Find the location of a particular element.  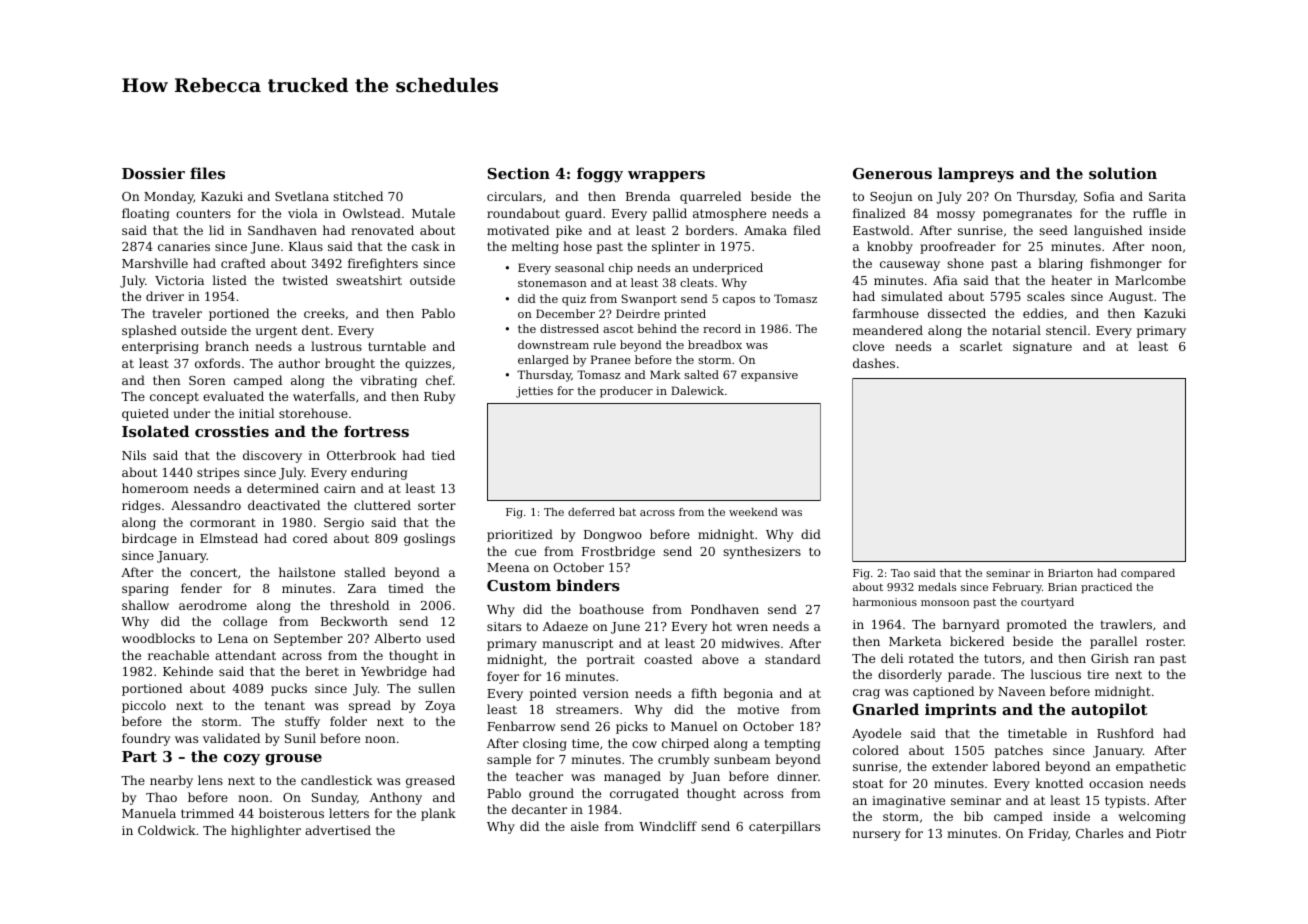

signature is located at coordinates (1042, 348).
